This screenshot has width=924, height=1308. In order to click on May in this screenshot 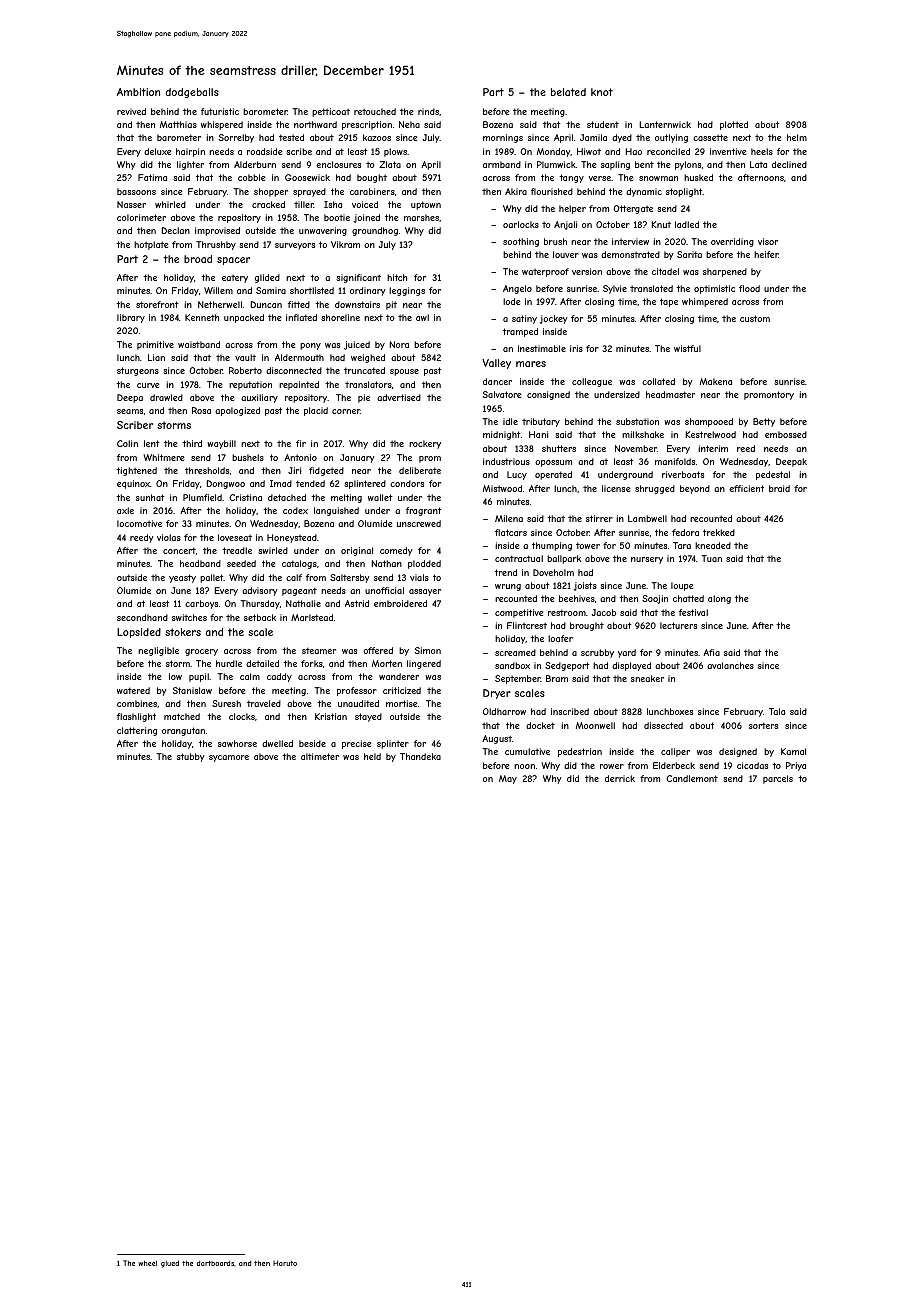, I will do `click(508, 779)`.
